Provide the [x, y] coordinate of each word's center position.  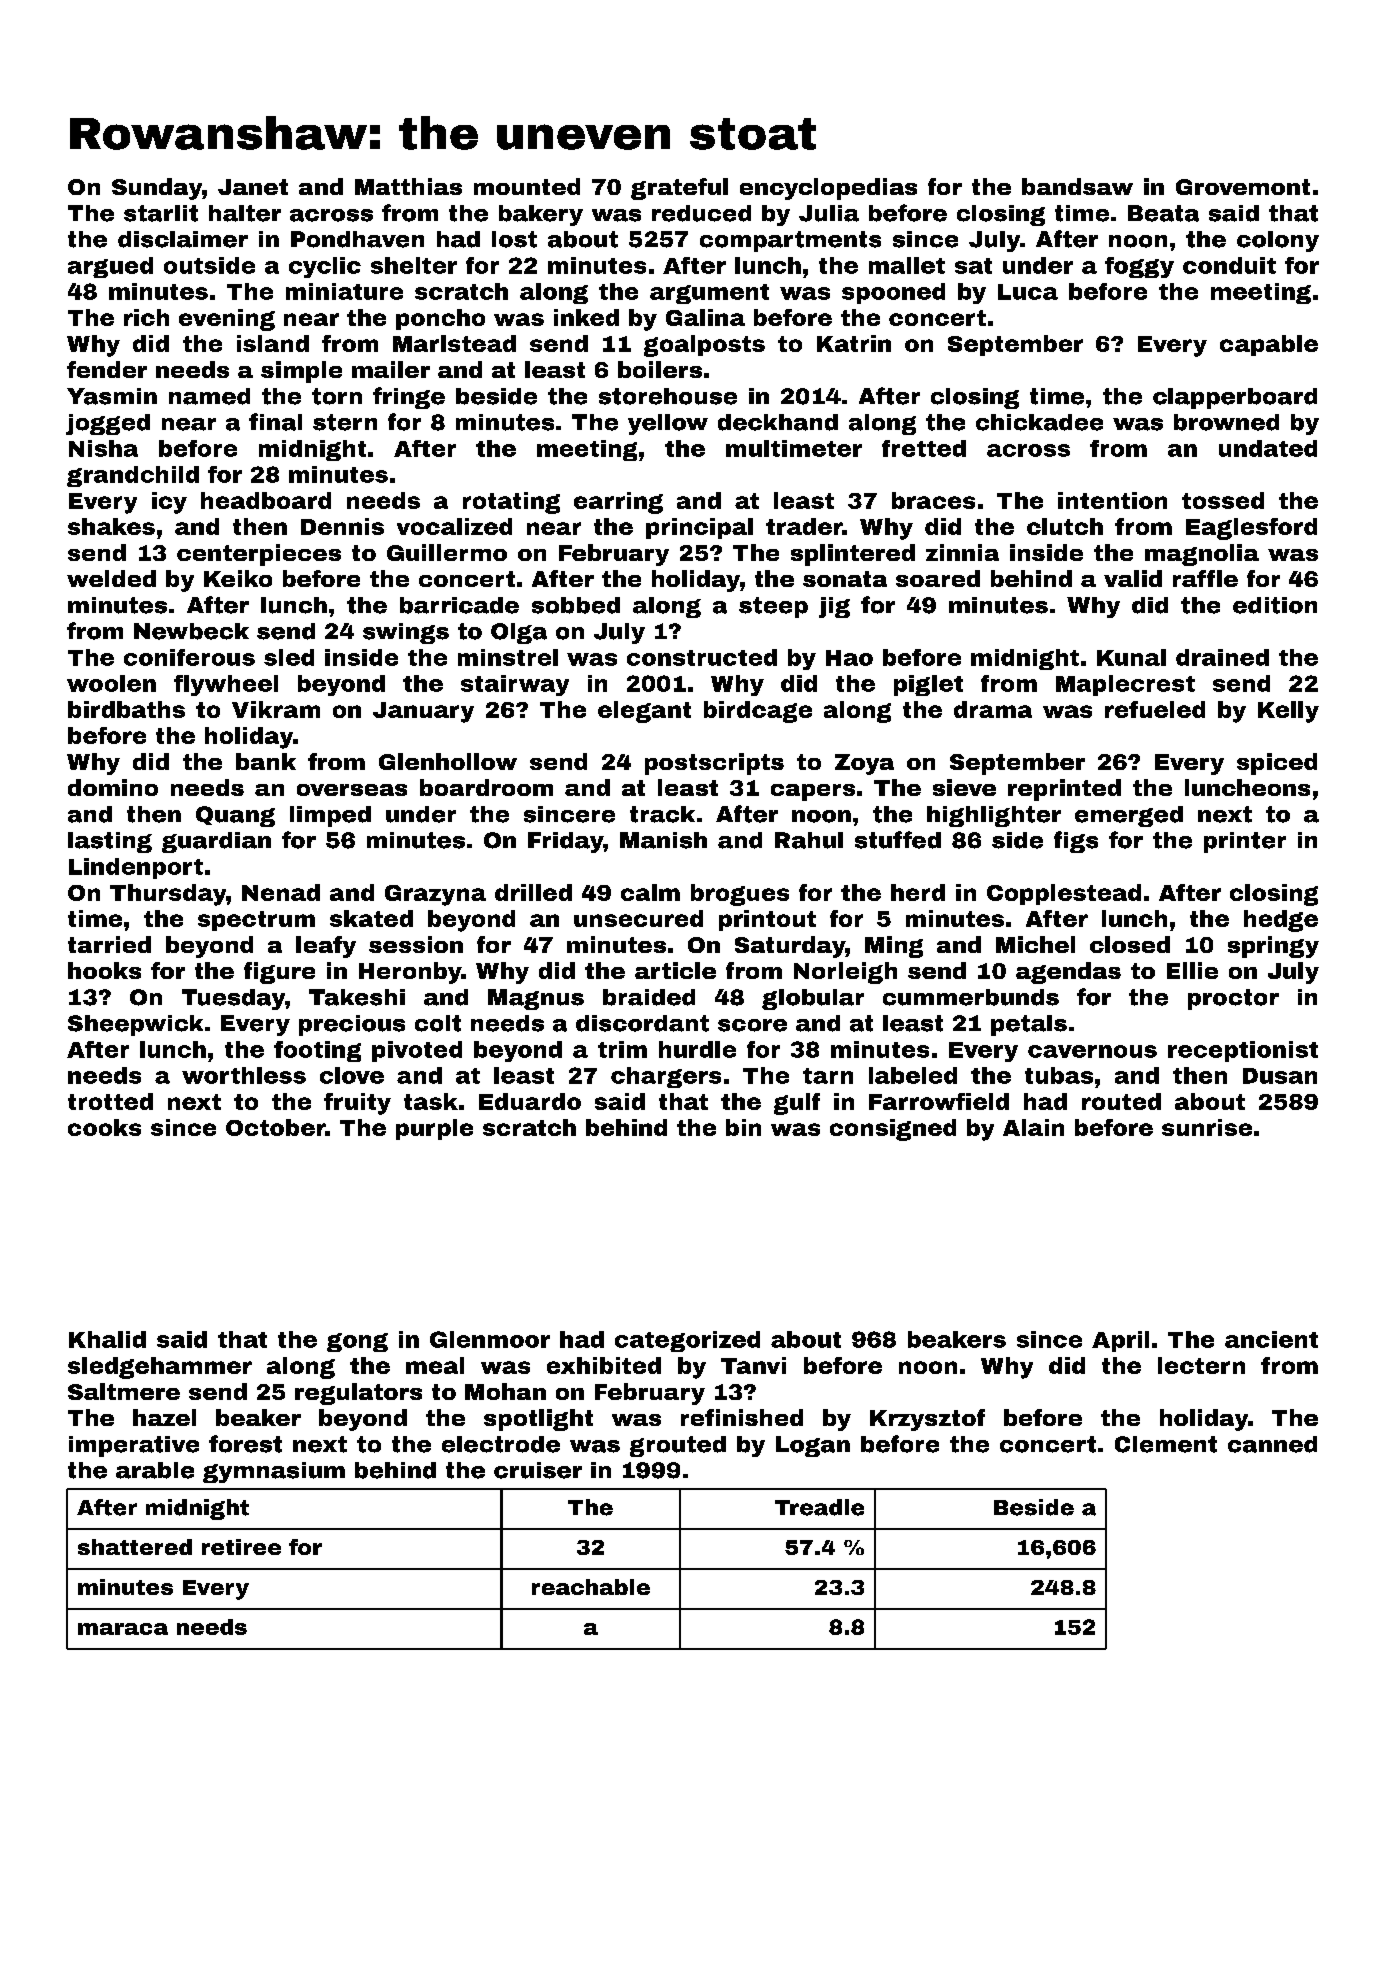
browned [1226, 422]
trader [804, 526]
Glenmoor [490, 1339]
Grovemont [1243, 187]
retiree [241, 1547]
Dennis [342, 526]
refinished [742, 1417]
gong [357, 1342]
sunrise [1207, 1127]
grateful [679, 189]
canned [1272, 1444]
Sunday [157, 189]
